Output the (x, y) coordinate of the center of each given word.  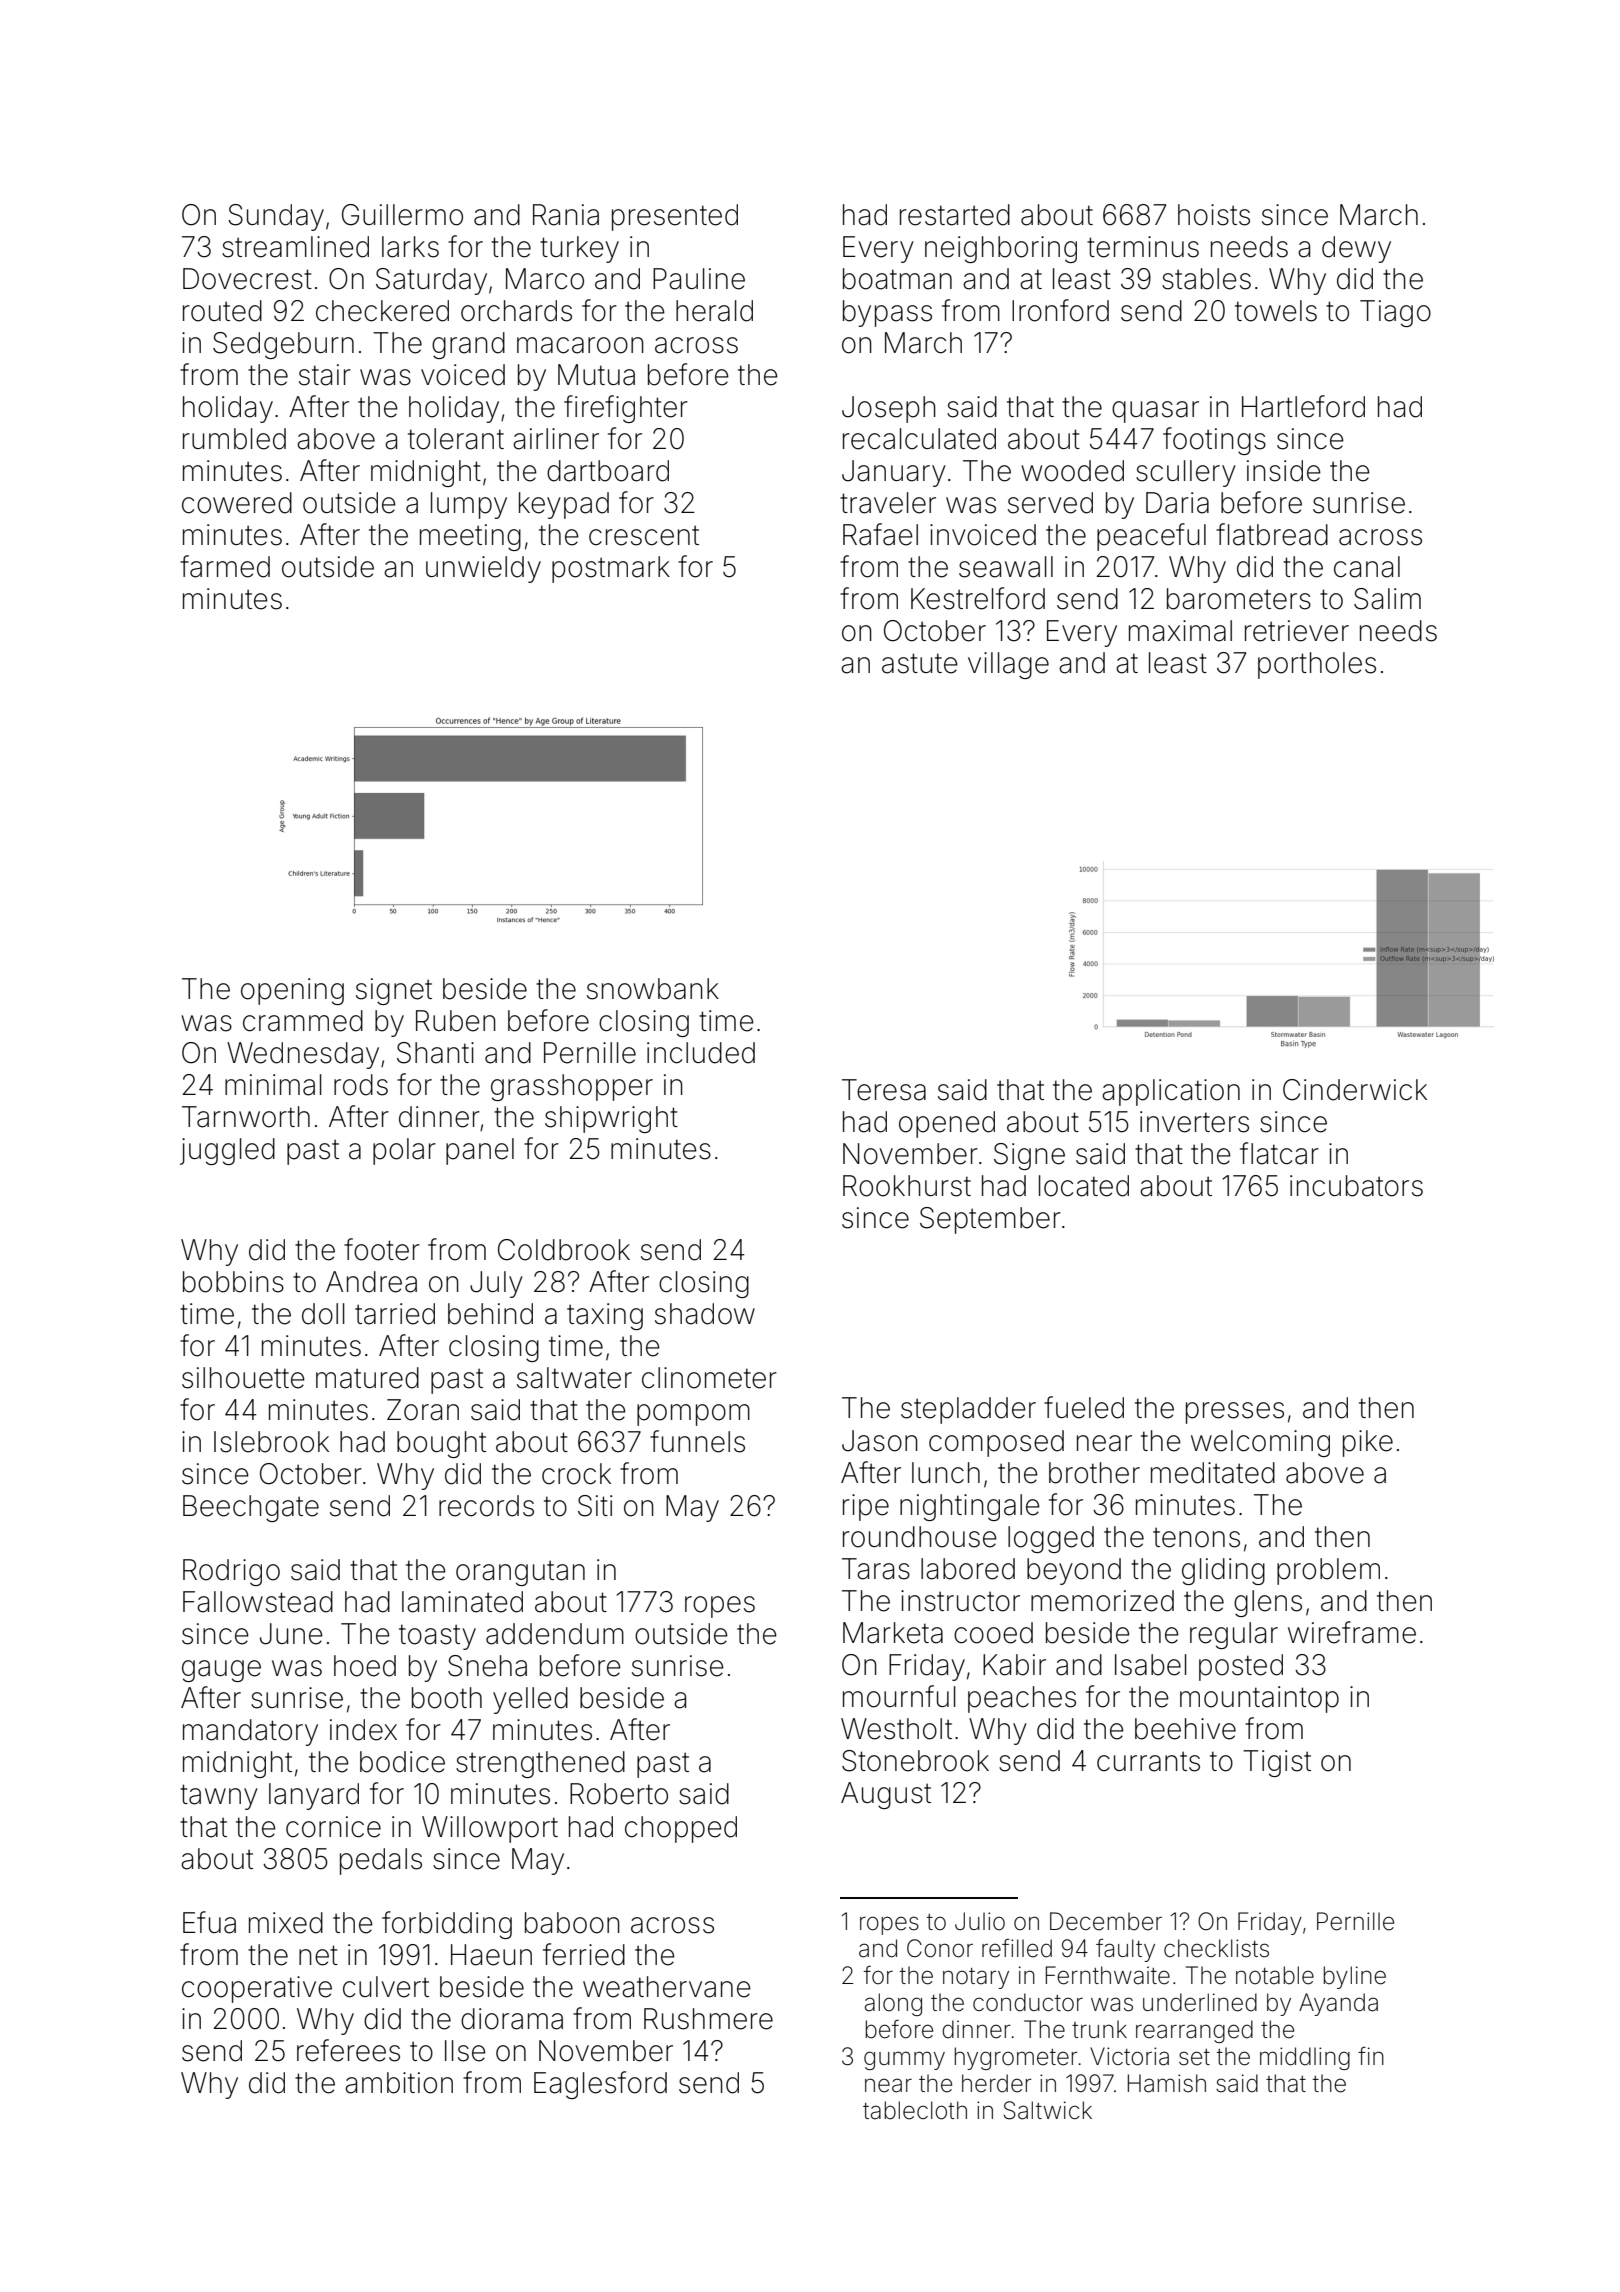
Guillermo (402, 215)
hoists (1214, 215)
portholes (1317, 665)
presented (675, 217)
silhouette (243, 1378)
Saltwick (1047, 2110)
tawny (219, 1797)
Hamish (1167, 2083)
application (1171, 1092)
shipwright (611, 1119)
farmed (225, 566)
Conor (940, 1948)
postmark (611, 569)
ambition (399, 2083)
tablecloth (915, 2110)
